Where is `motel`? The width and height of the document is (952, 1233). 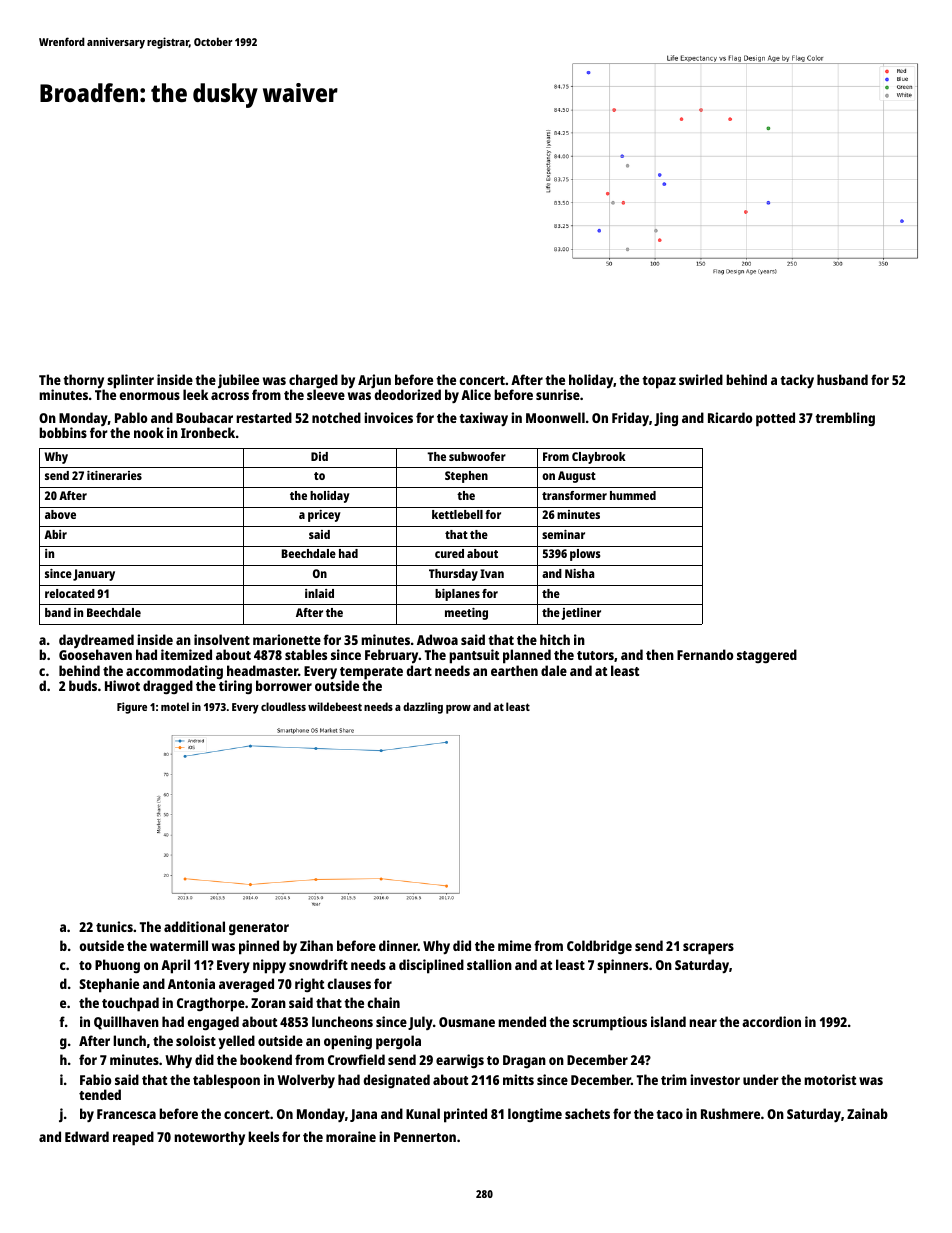 motel is located at coordinates (175, 706).
